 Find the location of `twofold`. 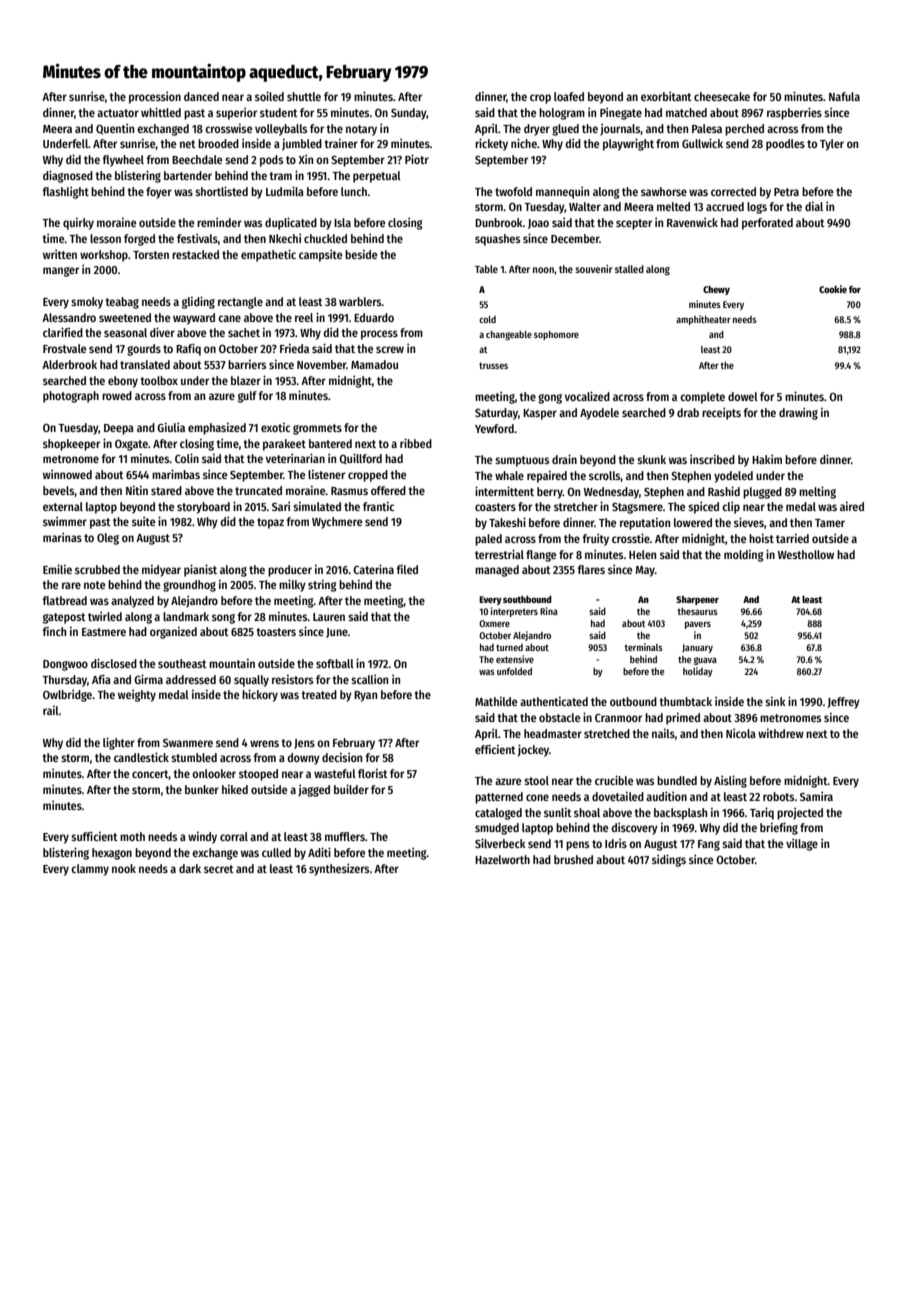

twofold is located at coordinates (513, 191).
